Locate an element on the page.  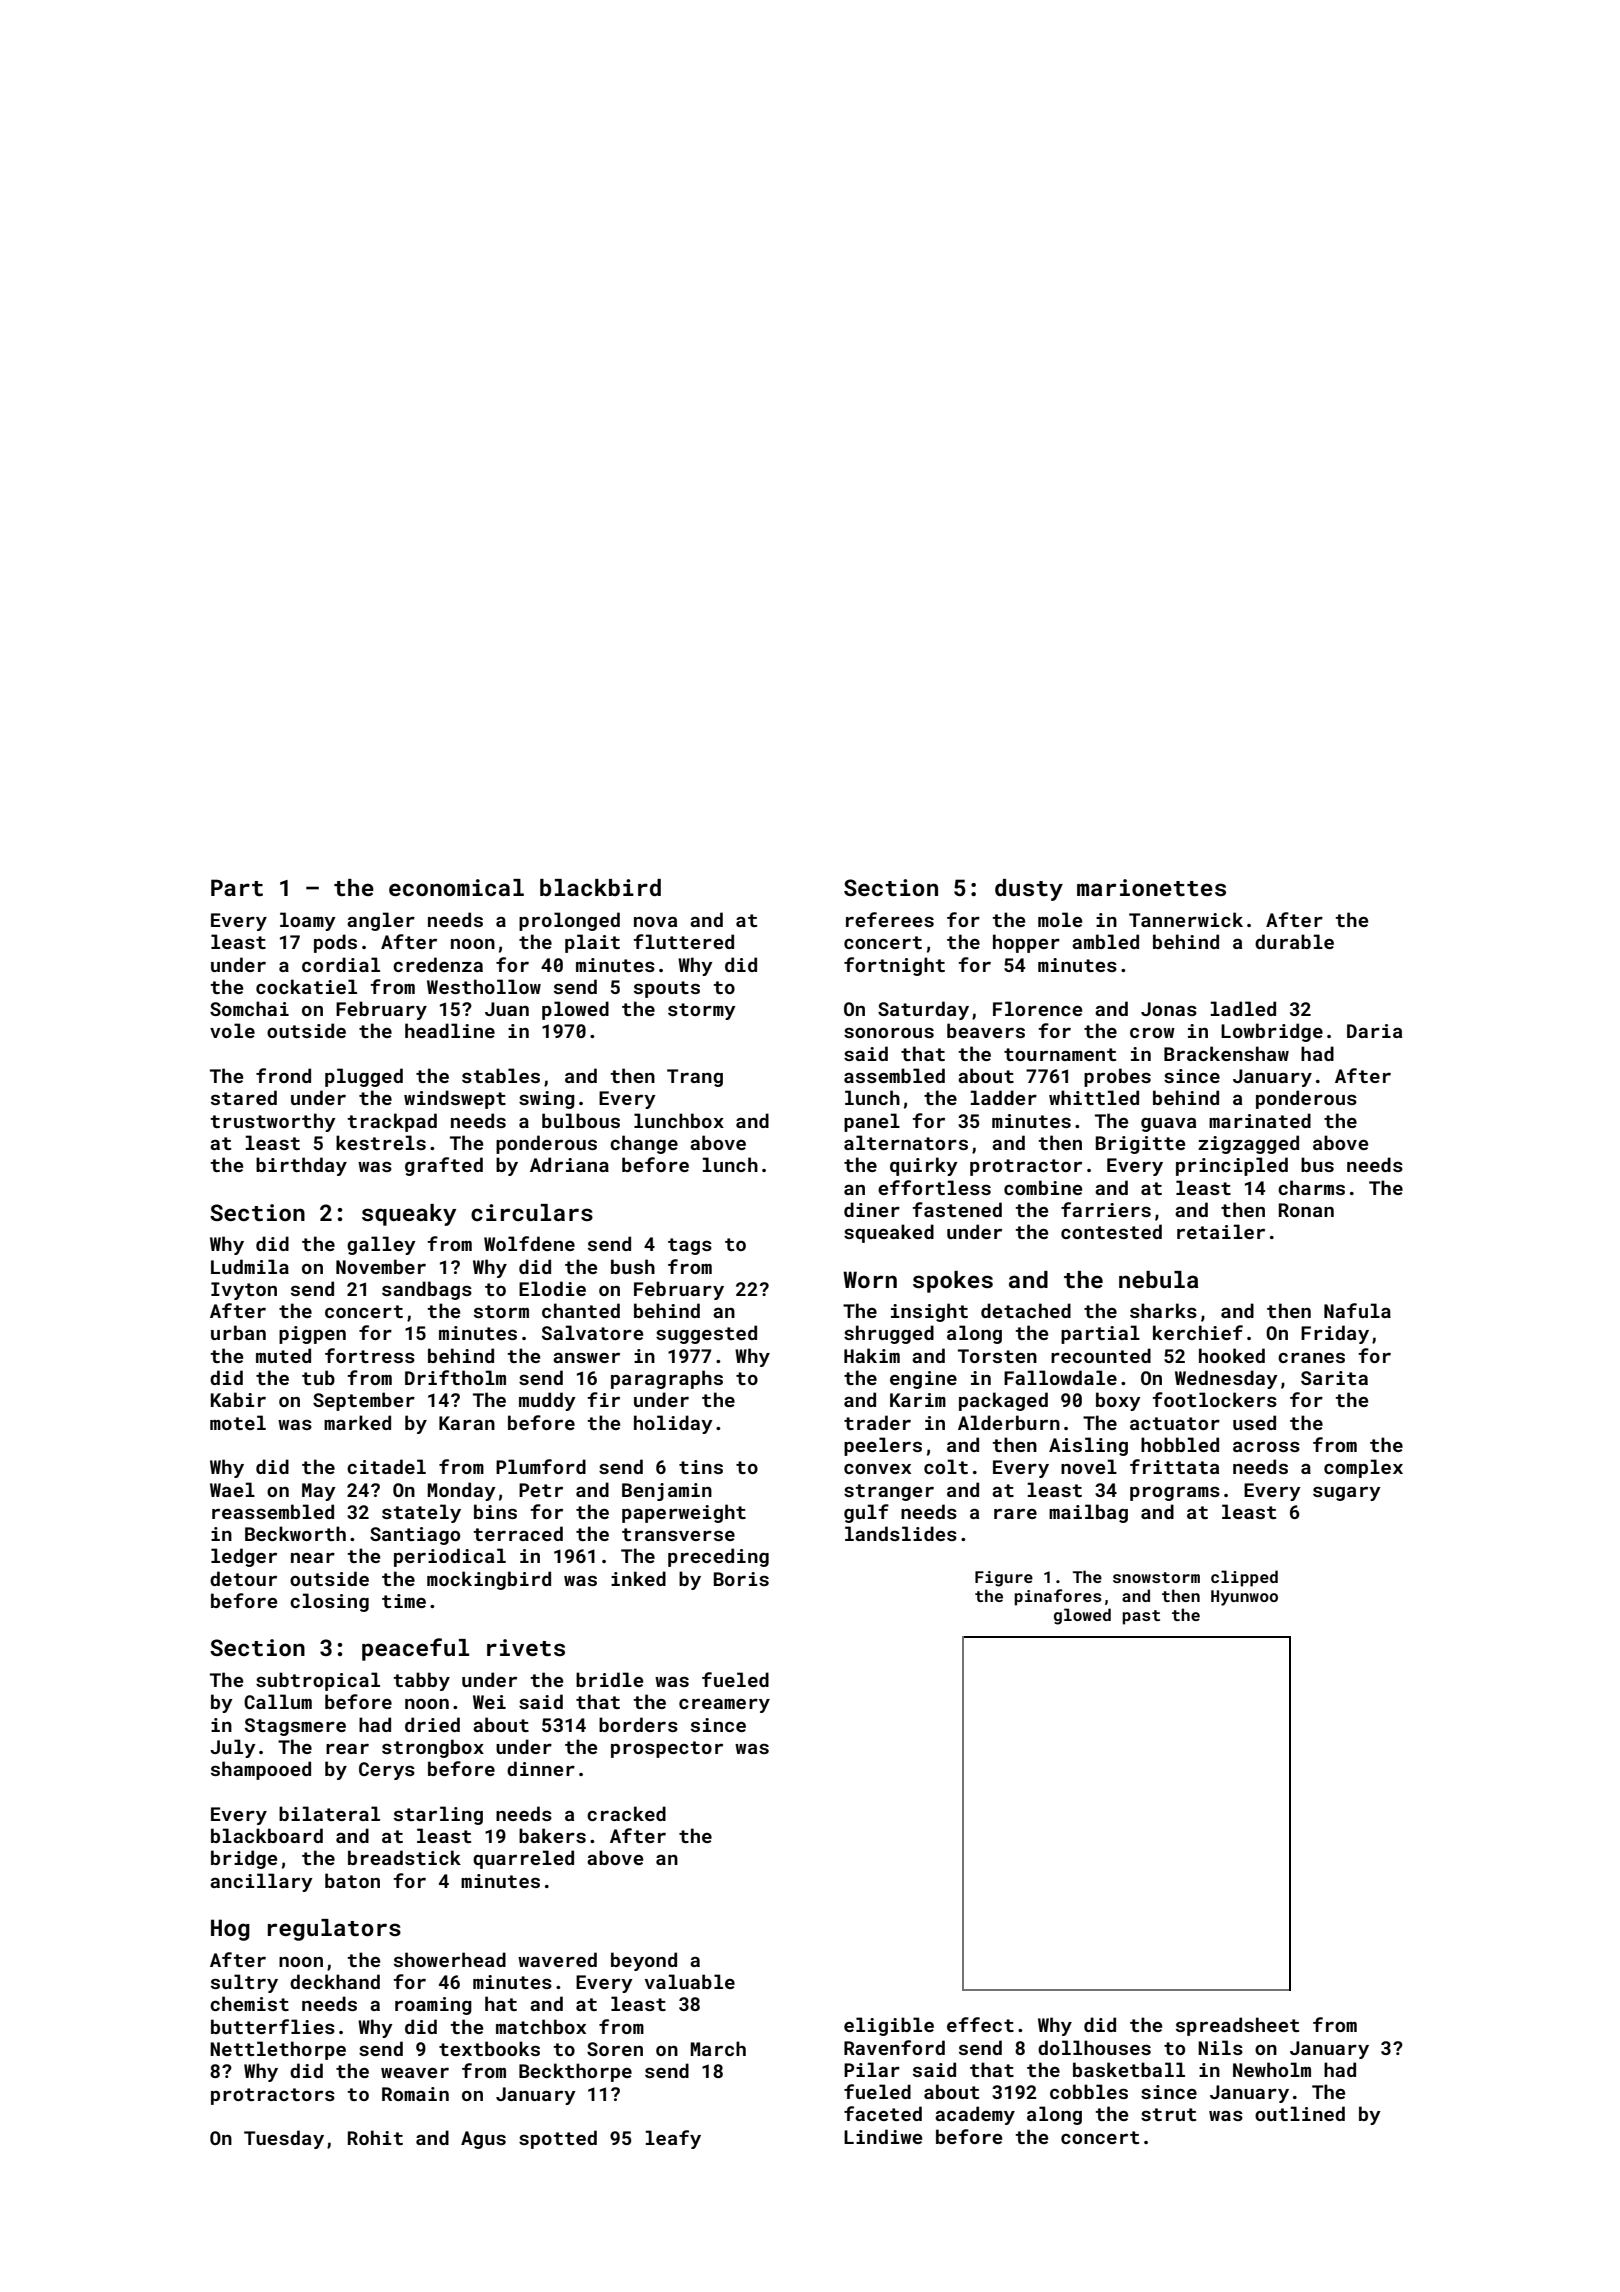
referees is located at coordinates (890, 919).
